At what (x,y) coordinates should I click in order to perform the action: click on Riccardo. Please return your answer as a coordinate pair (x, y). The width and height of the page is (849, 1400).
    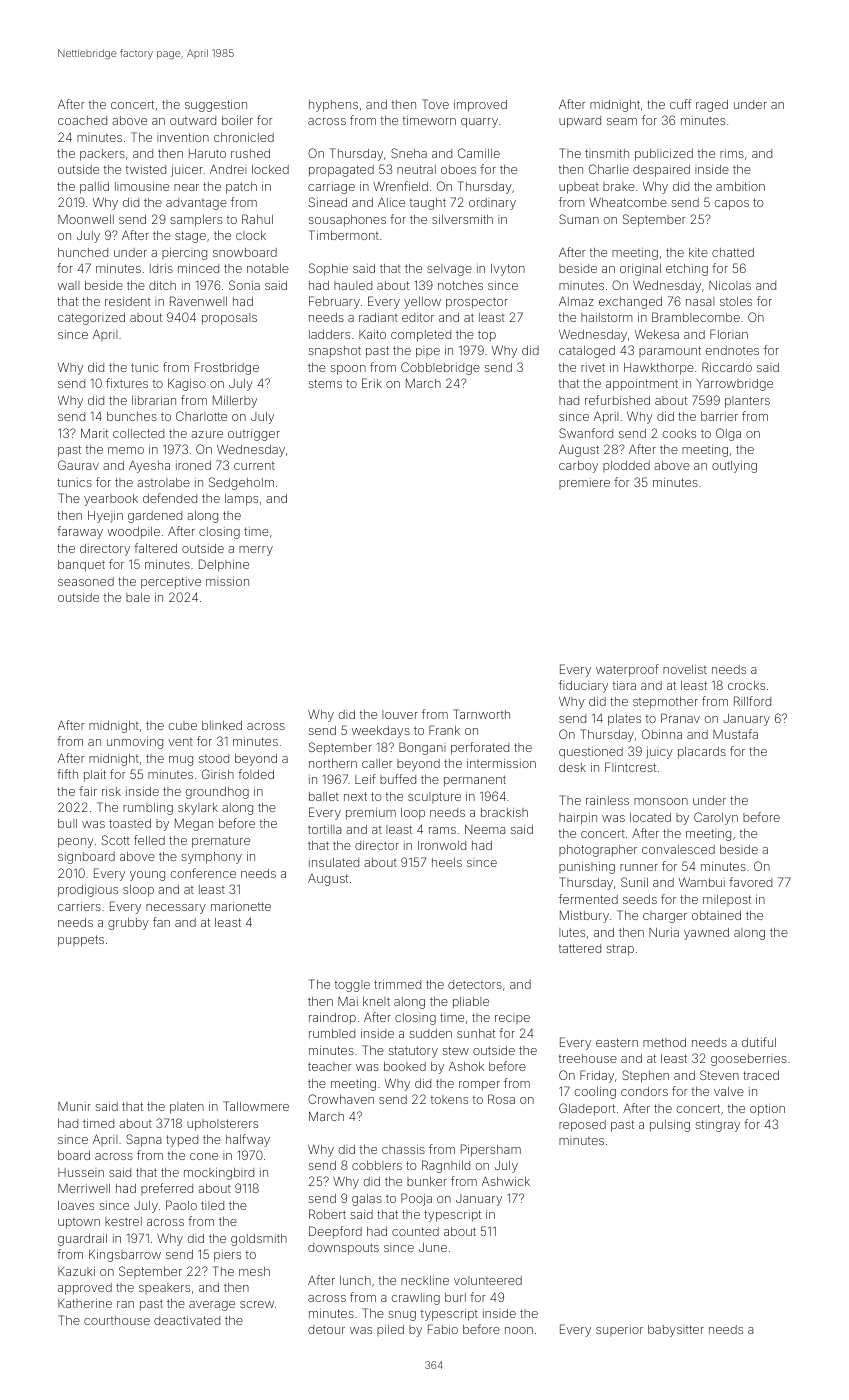
    Looking at the image, I should click on (727, 367).
